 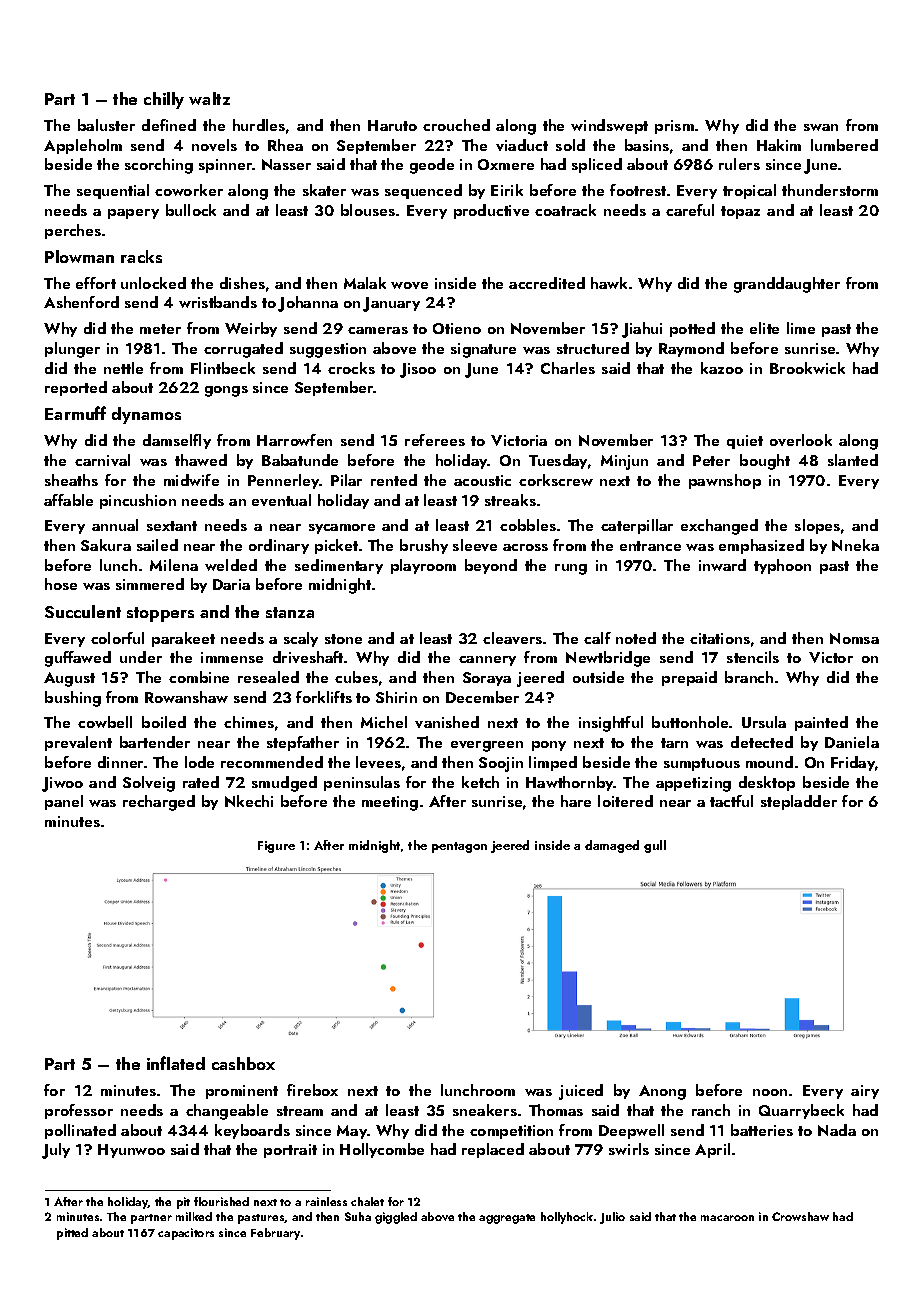 What do you see at coordinates (221, 1201) in the document?
I see `flourished` at bounding box center [221, 1201].
